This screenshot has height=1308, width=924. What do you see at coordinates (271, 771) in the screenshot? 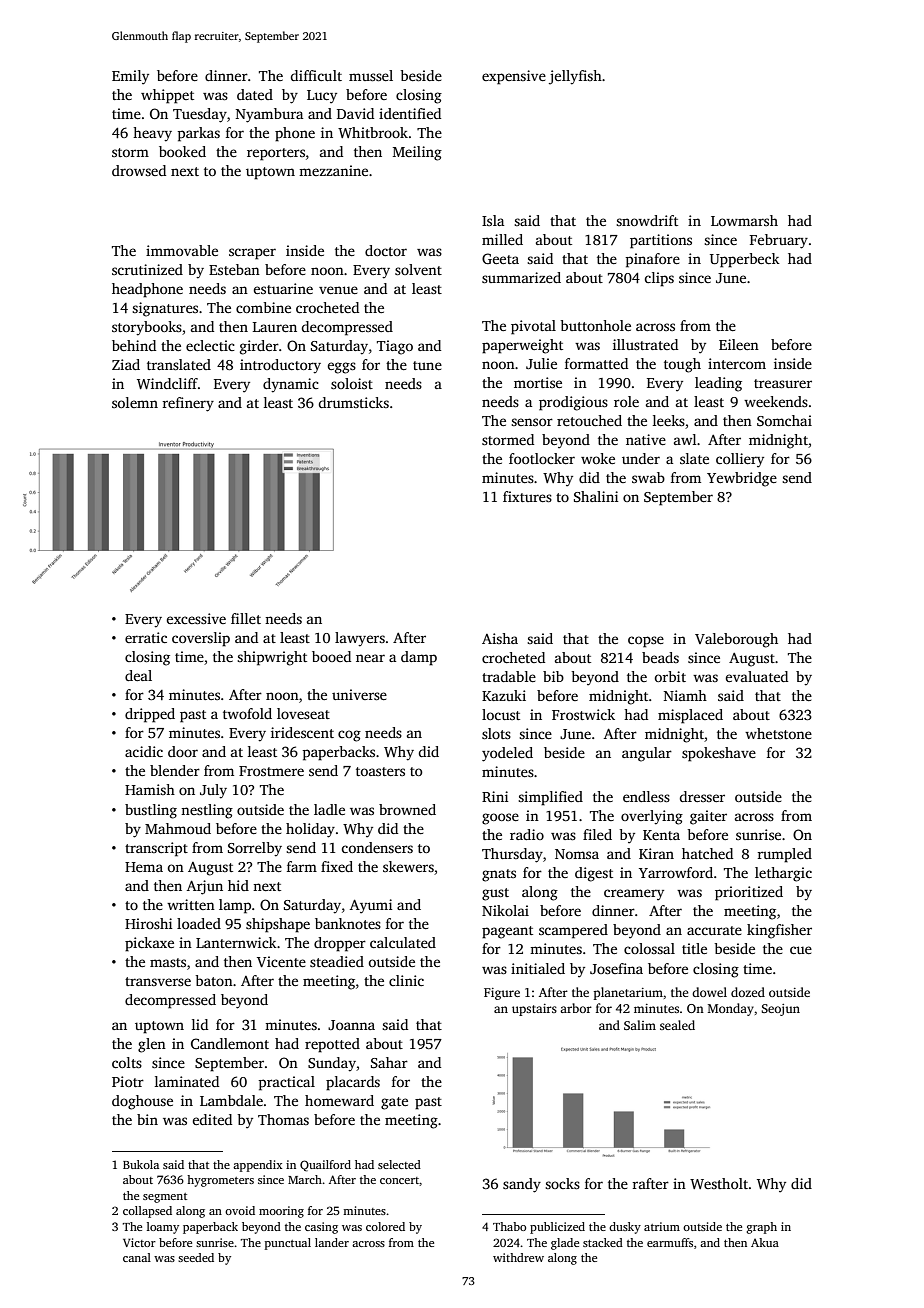
I see `Frostmere` at bounding box center [271, 771].
